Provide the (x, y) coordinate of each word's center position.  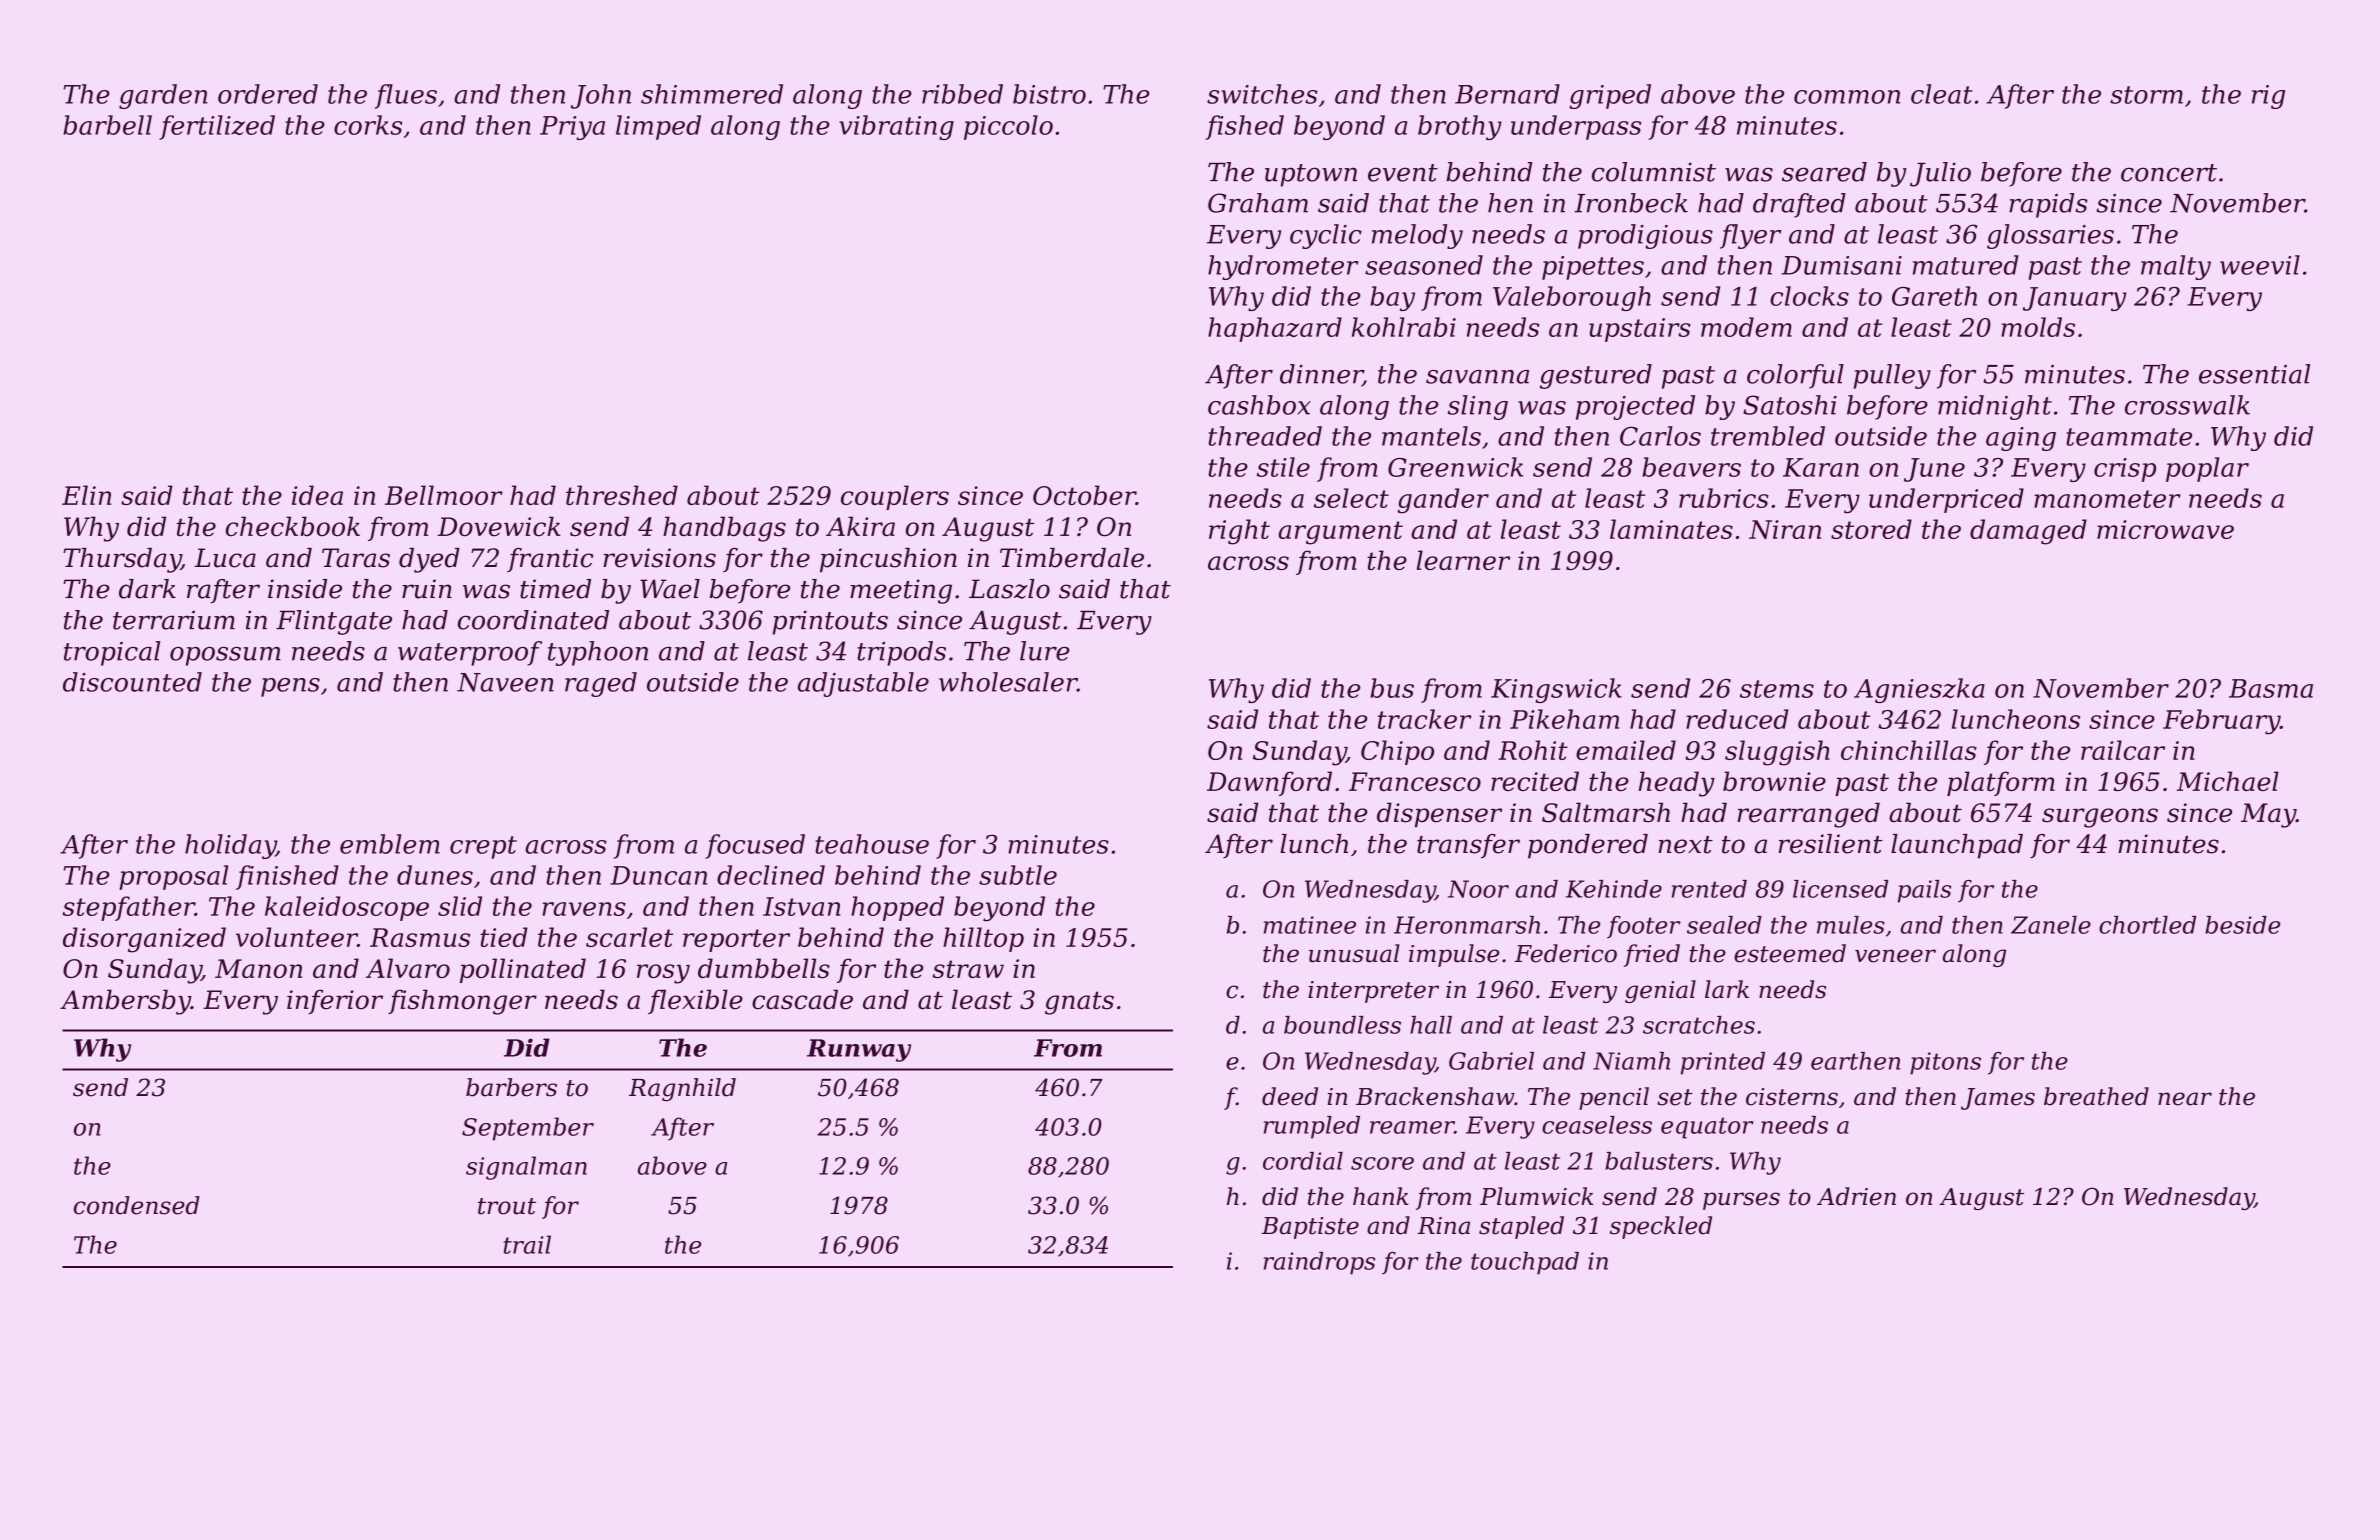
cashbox (1259, 405)
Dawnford (1269, 783)
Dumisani (1841, 265)
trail (527, 1244)
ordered (268, 94)
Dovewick (499, 526)
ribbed (962, 94)
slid (460, 906)
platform (2001, 783)
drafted (1799, 205)
